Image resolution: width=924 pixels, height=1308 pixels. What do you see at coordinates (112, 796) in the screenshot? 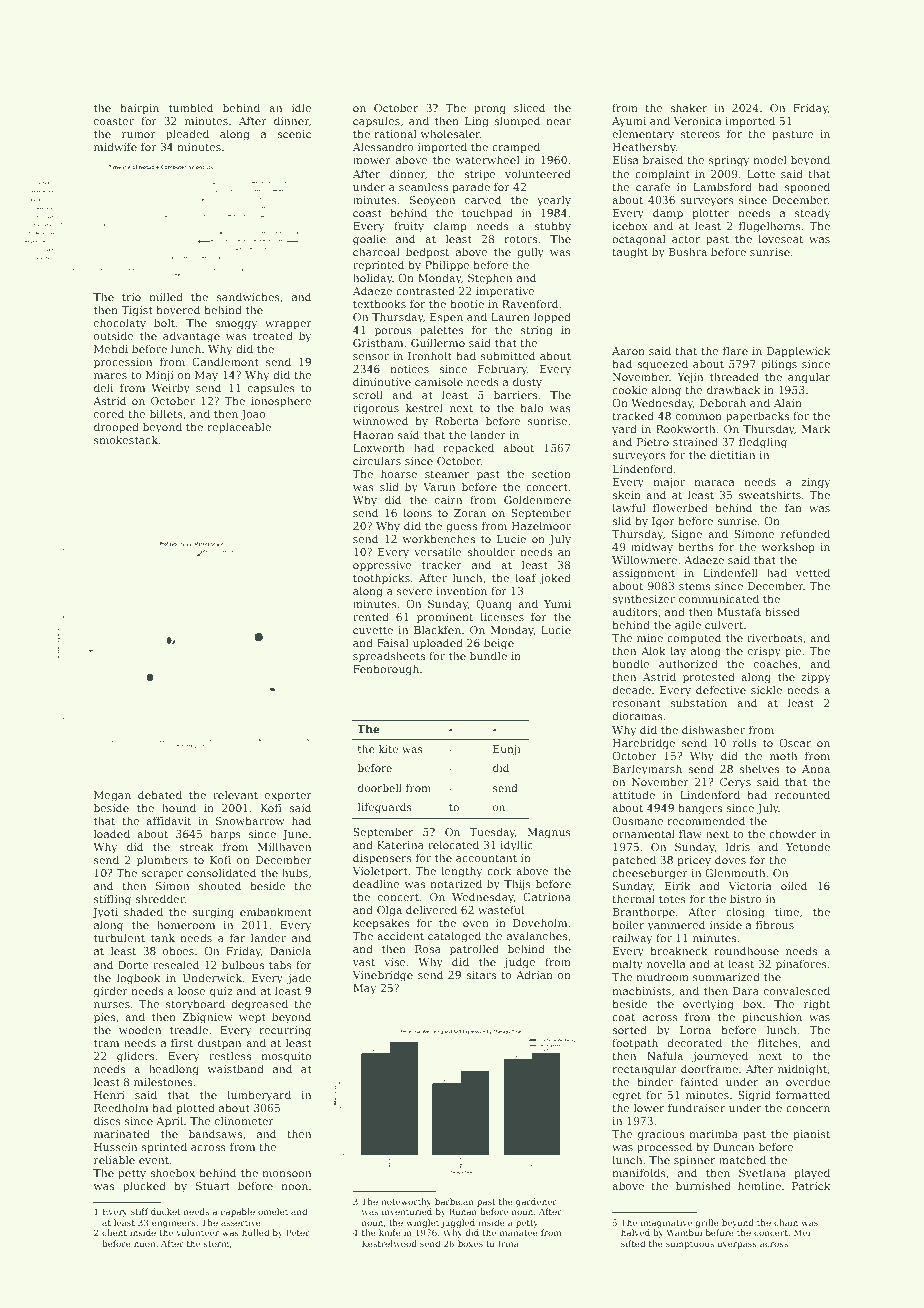
I see `Megan` at bounding box center [112, 796].
